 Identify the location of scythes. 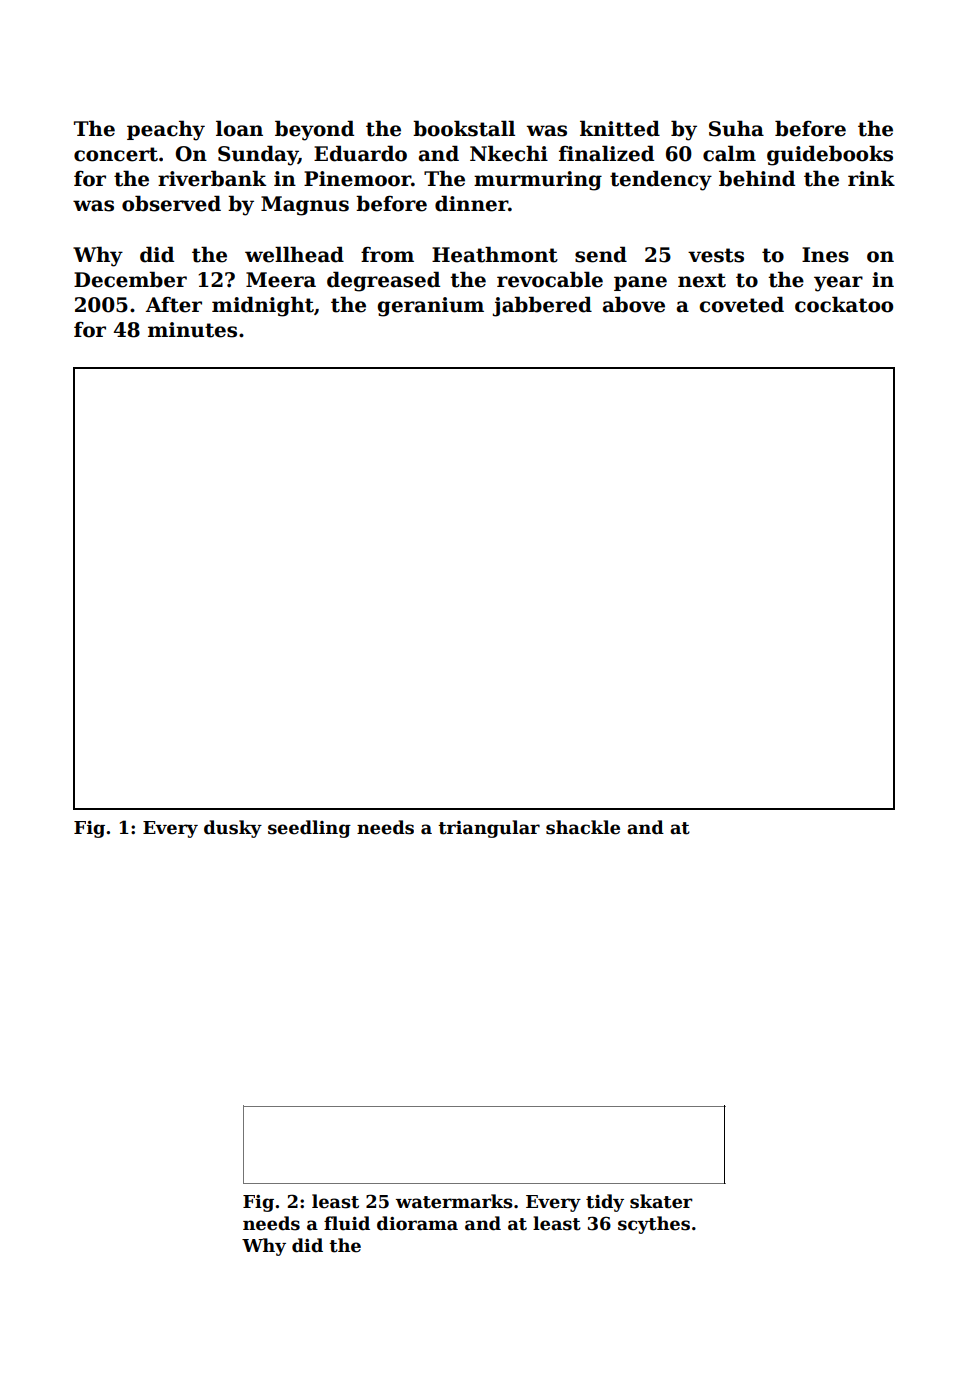
(654, 1225).
